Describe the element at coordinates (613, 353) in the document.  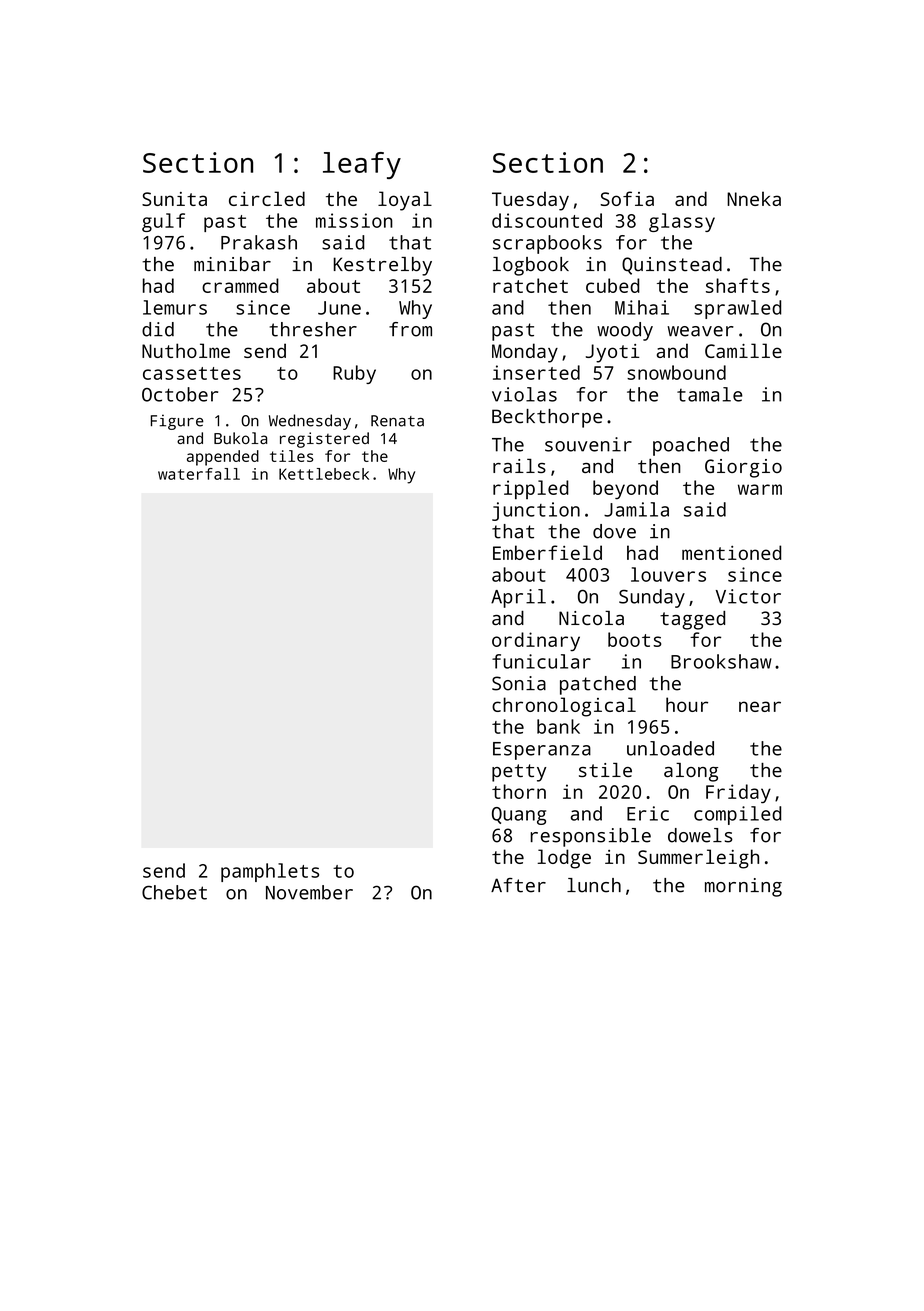
I see `Jyoti` at that location.
